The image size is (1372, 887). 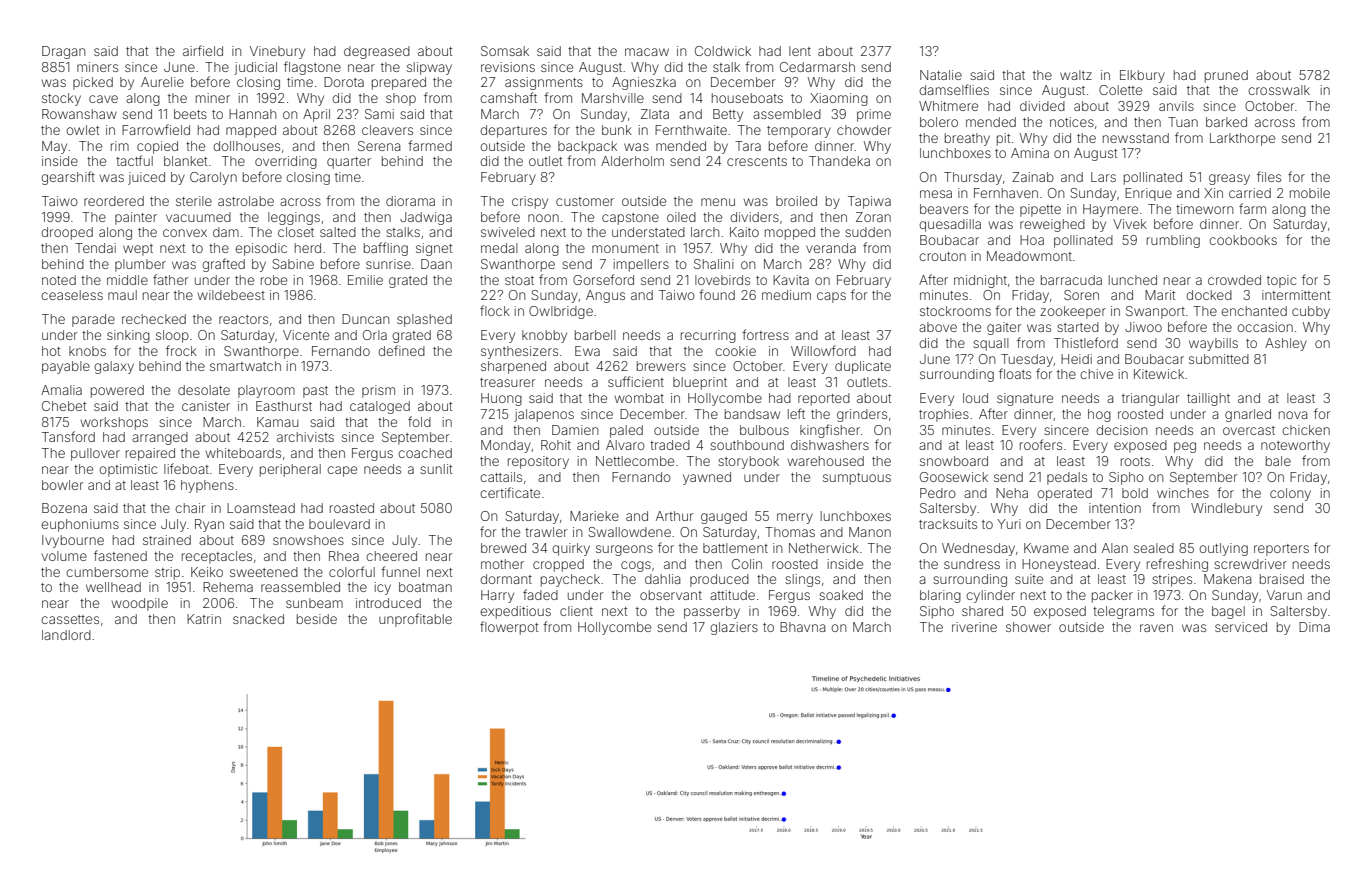 What do you see at coordinates (317, 619) in the screenshot?
I see `beside` at bounding box center [317, 619].
